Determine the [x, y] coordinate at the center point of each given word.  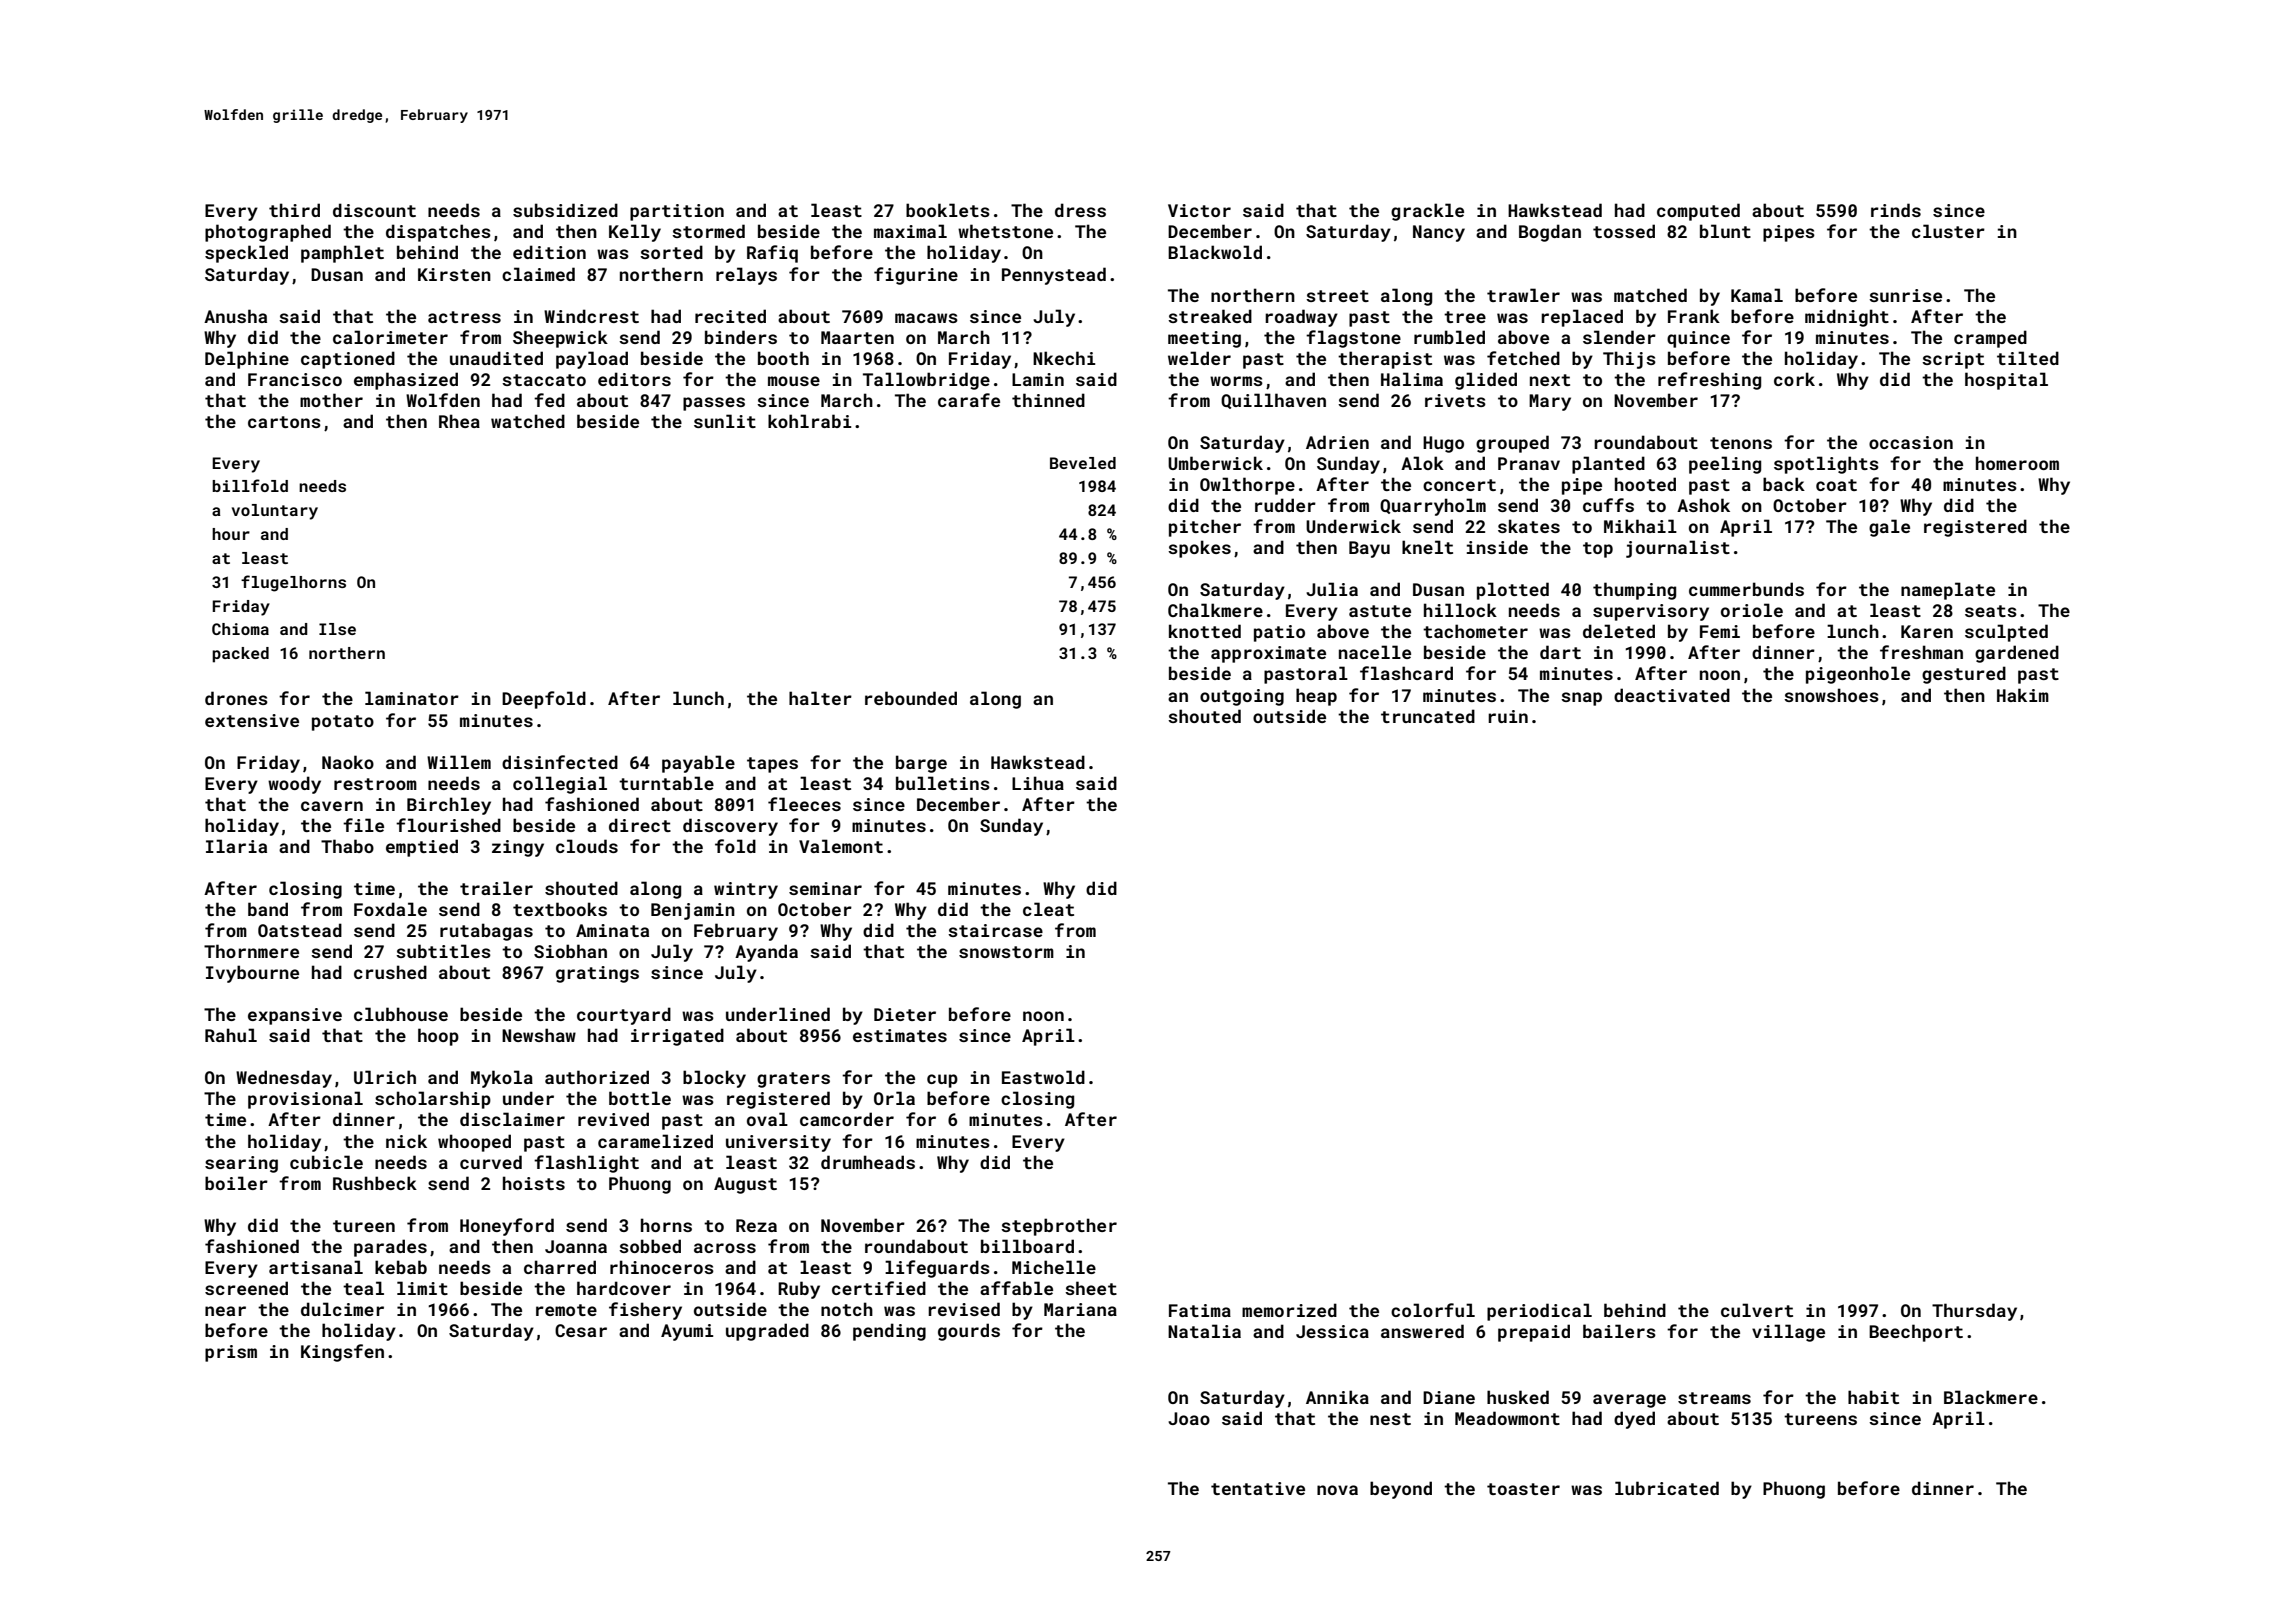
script [1953, 360]
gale [1889, 528]
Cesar [581, 1330]
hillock [1460, 610]
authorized [597, 1077]
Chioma [240, 629]
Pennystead [1054, 276]
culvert [1757, 1310]
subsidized [565, 210]
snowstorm [1006, 952]
